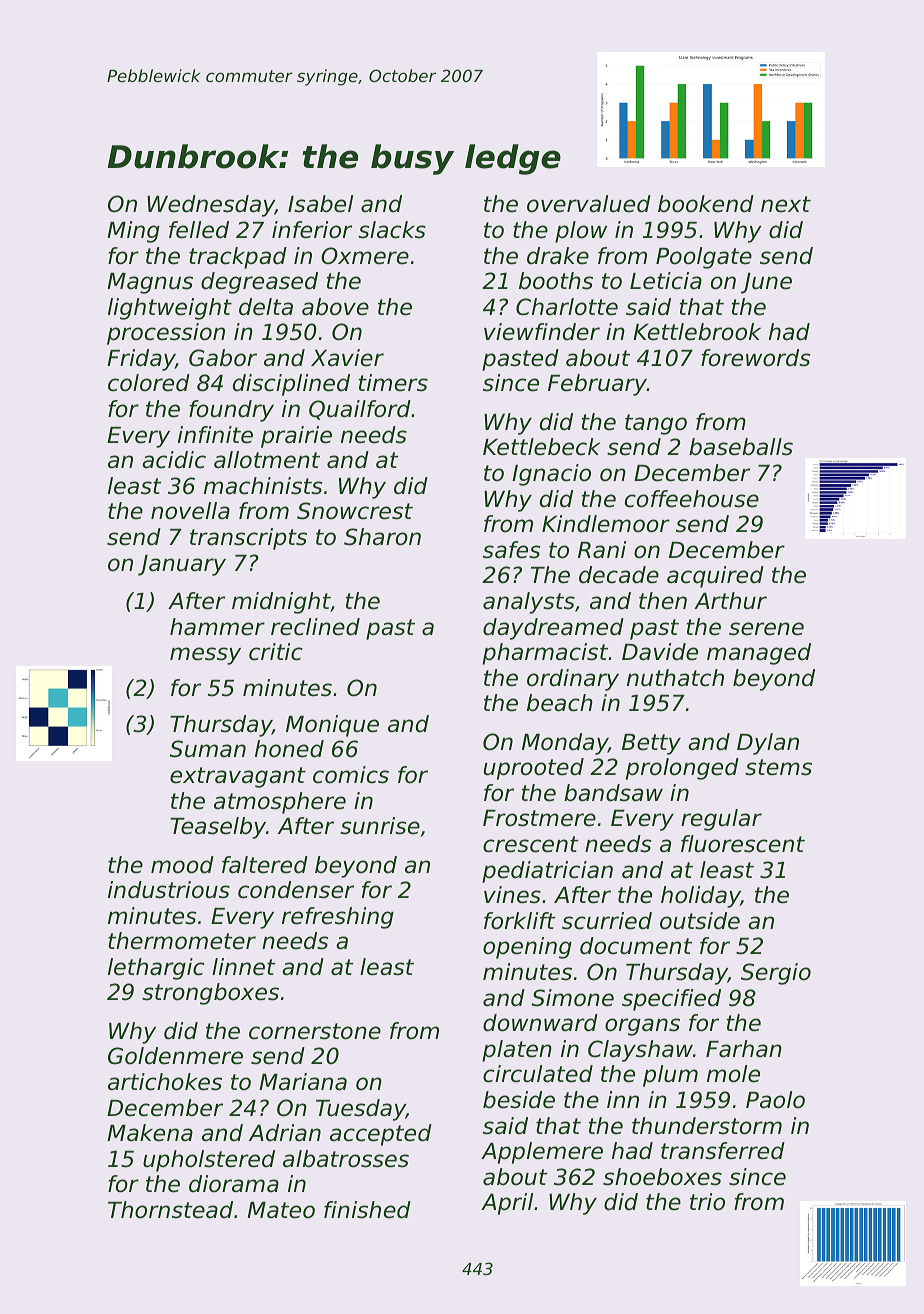 Image resolution: width=924 pixels, height=1314 pixels. I want to click on Thornstead, so click(170, 1210).
